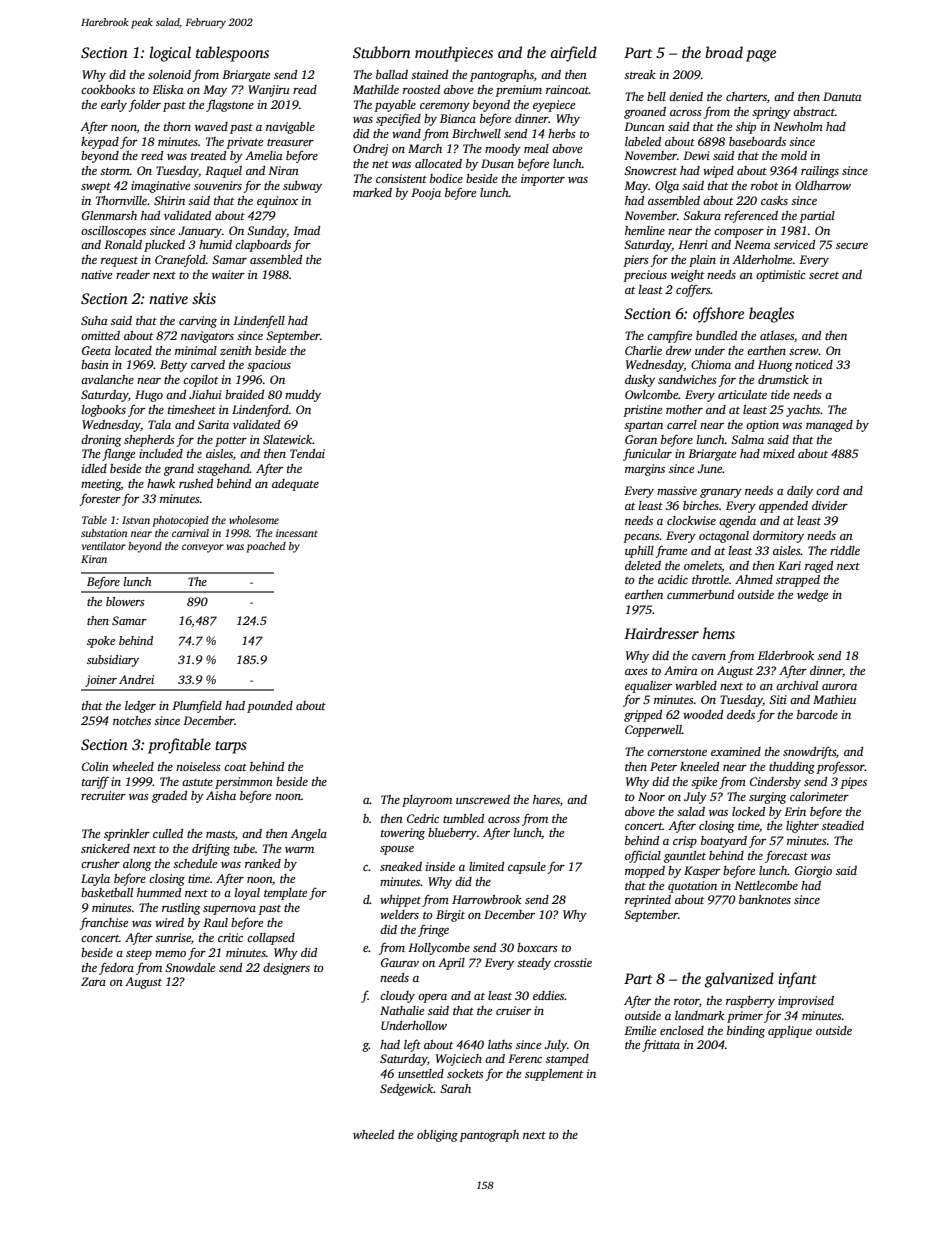 Image resolution: width=952 pixels, height=1233 pixels. What do you see at coordinates (790, 1032) in the screenshot?
I see `applique` at bounding box center [790, 1032].
